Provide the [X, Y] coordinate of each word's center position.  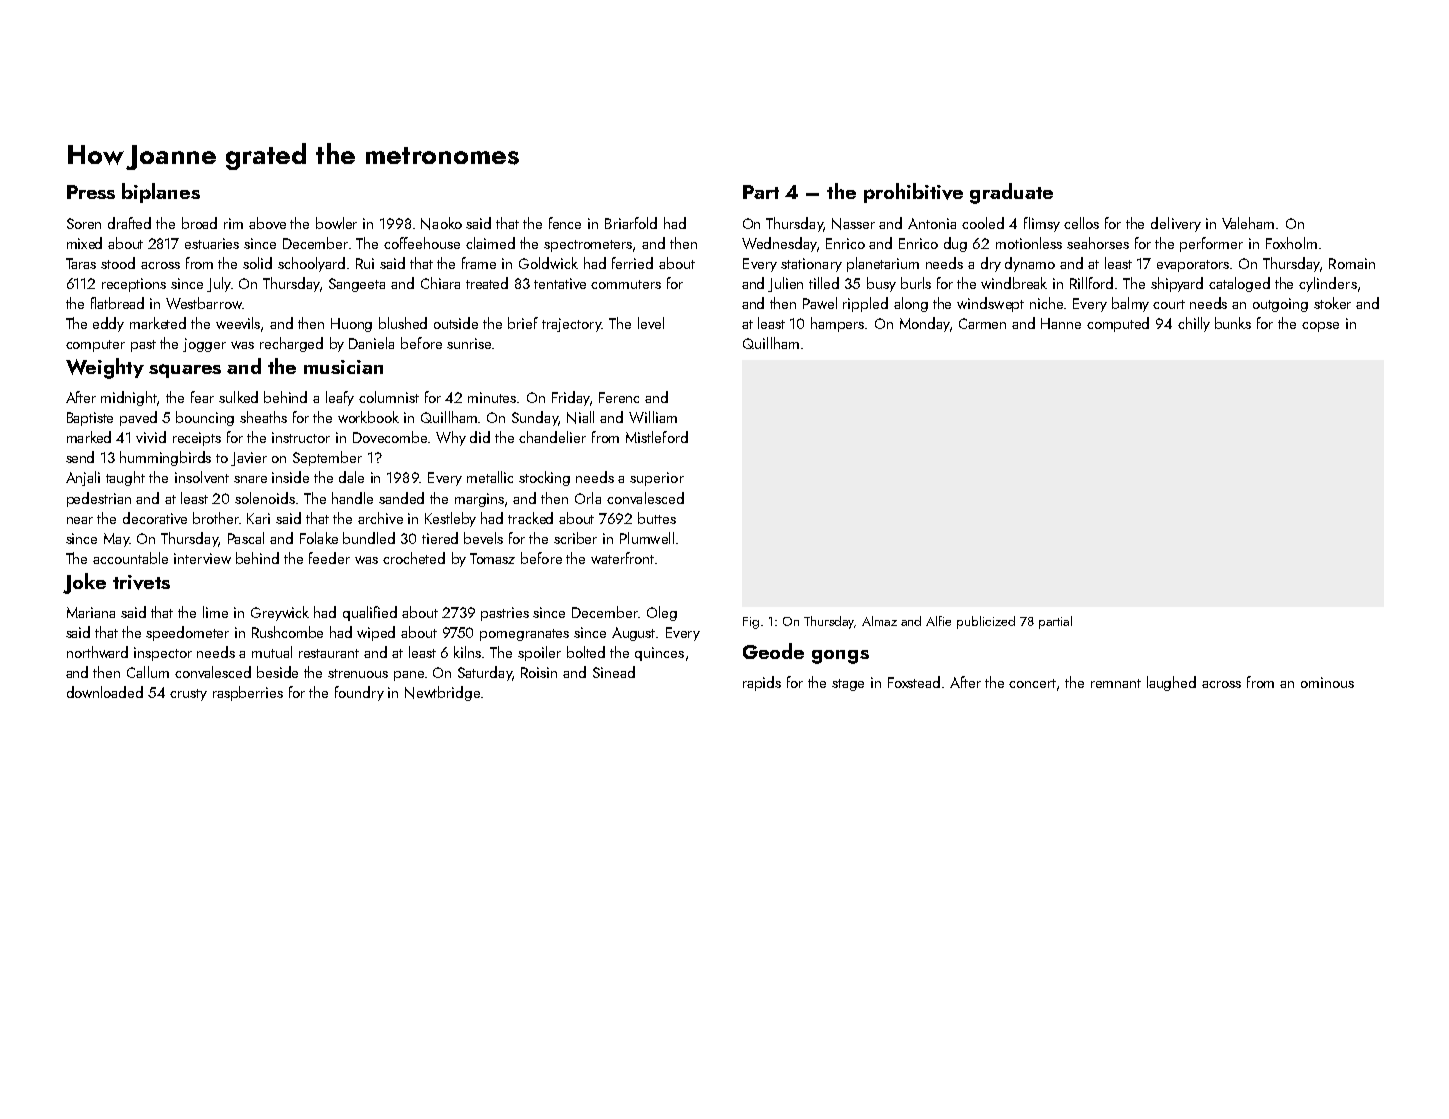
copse [1320, 327]
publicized [986, 622]
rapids [762, 683]
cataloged [1239, 284]
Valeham [1248, 223]
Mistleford [657, 437]
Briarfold [631, 223]
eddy [108, 324]
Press [91, 192]
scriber [575, 538]
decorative [155, 518]
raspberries [248, 693]
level [651, 323]
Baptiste [90, 419]
